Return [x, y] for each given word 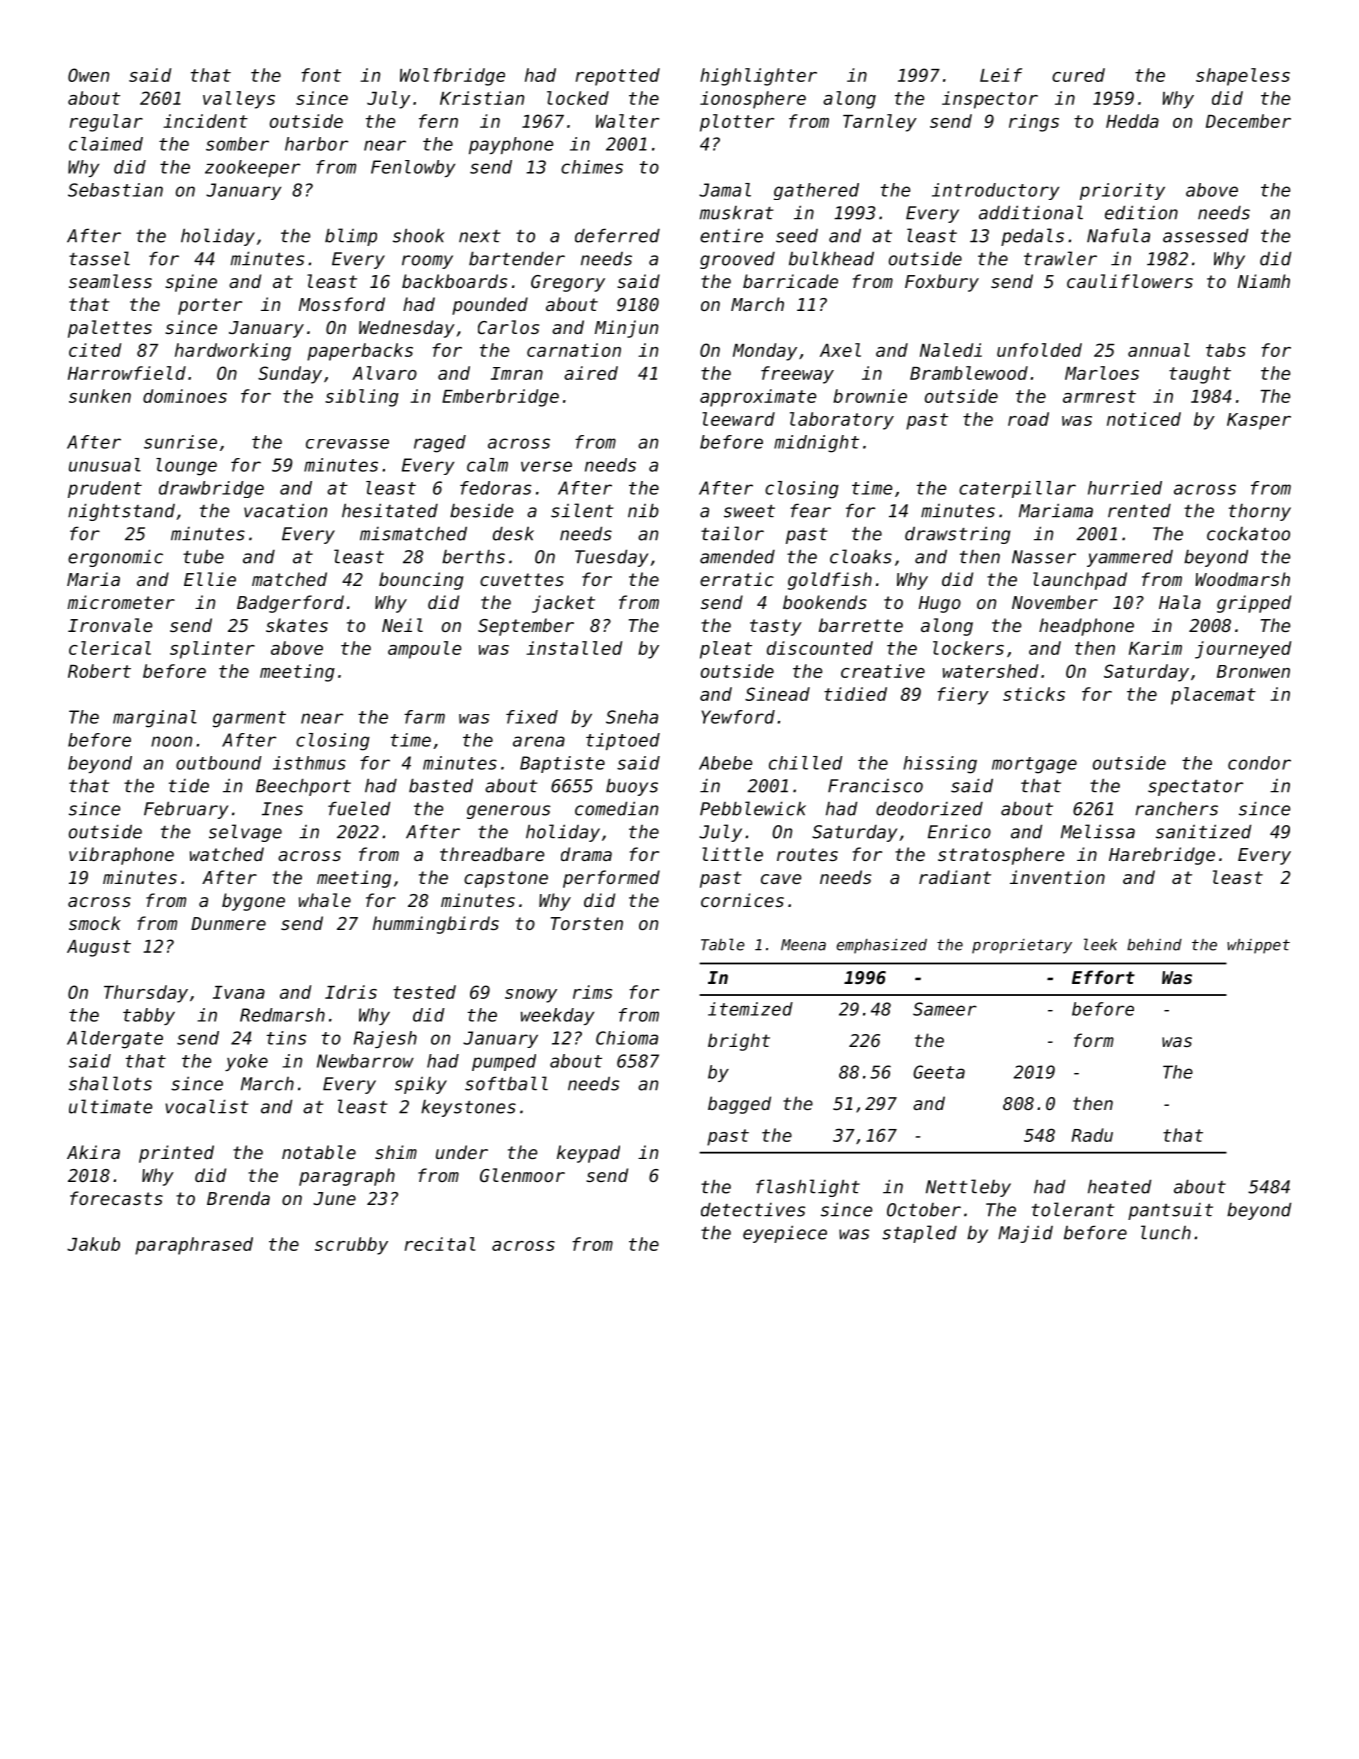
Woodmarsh [1242, 579]
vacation [285, 510]
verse [546, 466]
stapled [919, 1234]
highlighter [758, 77]
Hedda [1132, 121]
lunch [1166, 1232]
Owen [88, 75]
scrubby [351, 1246]
